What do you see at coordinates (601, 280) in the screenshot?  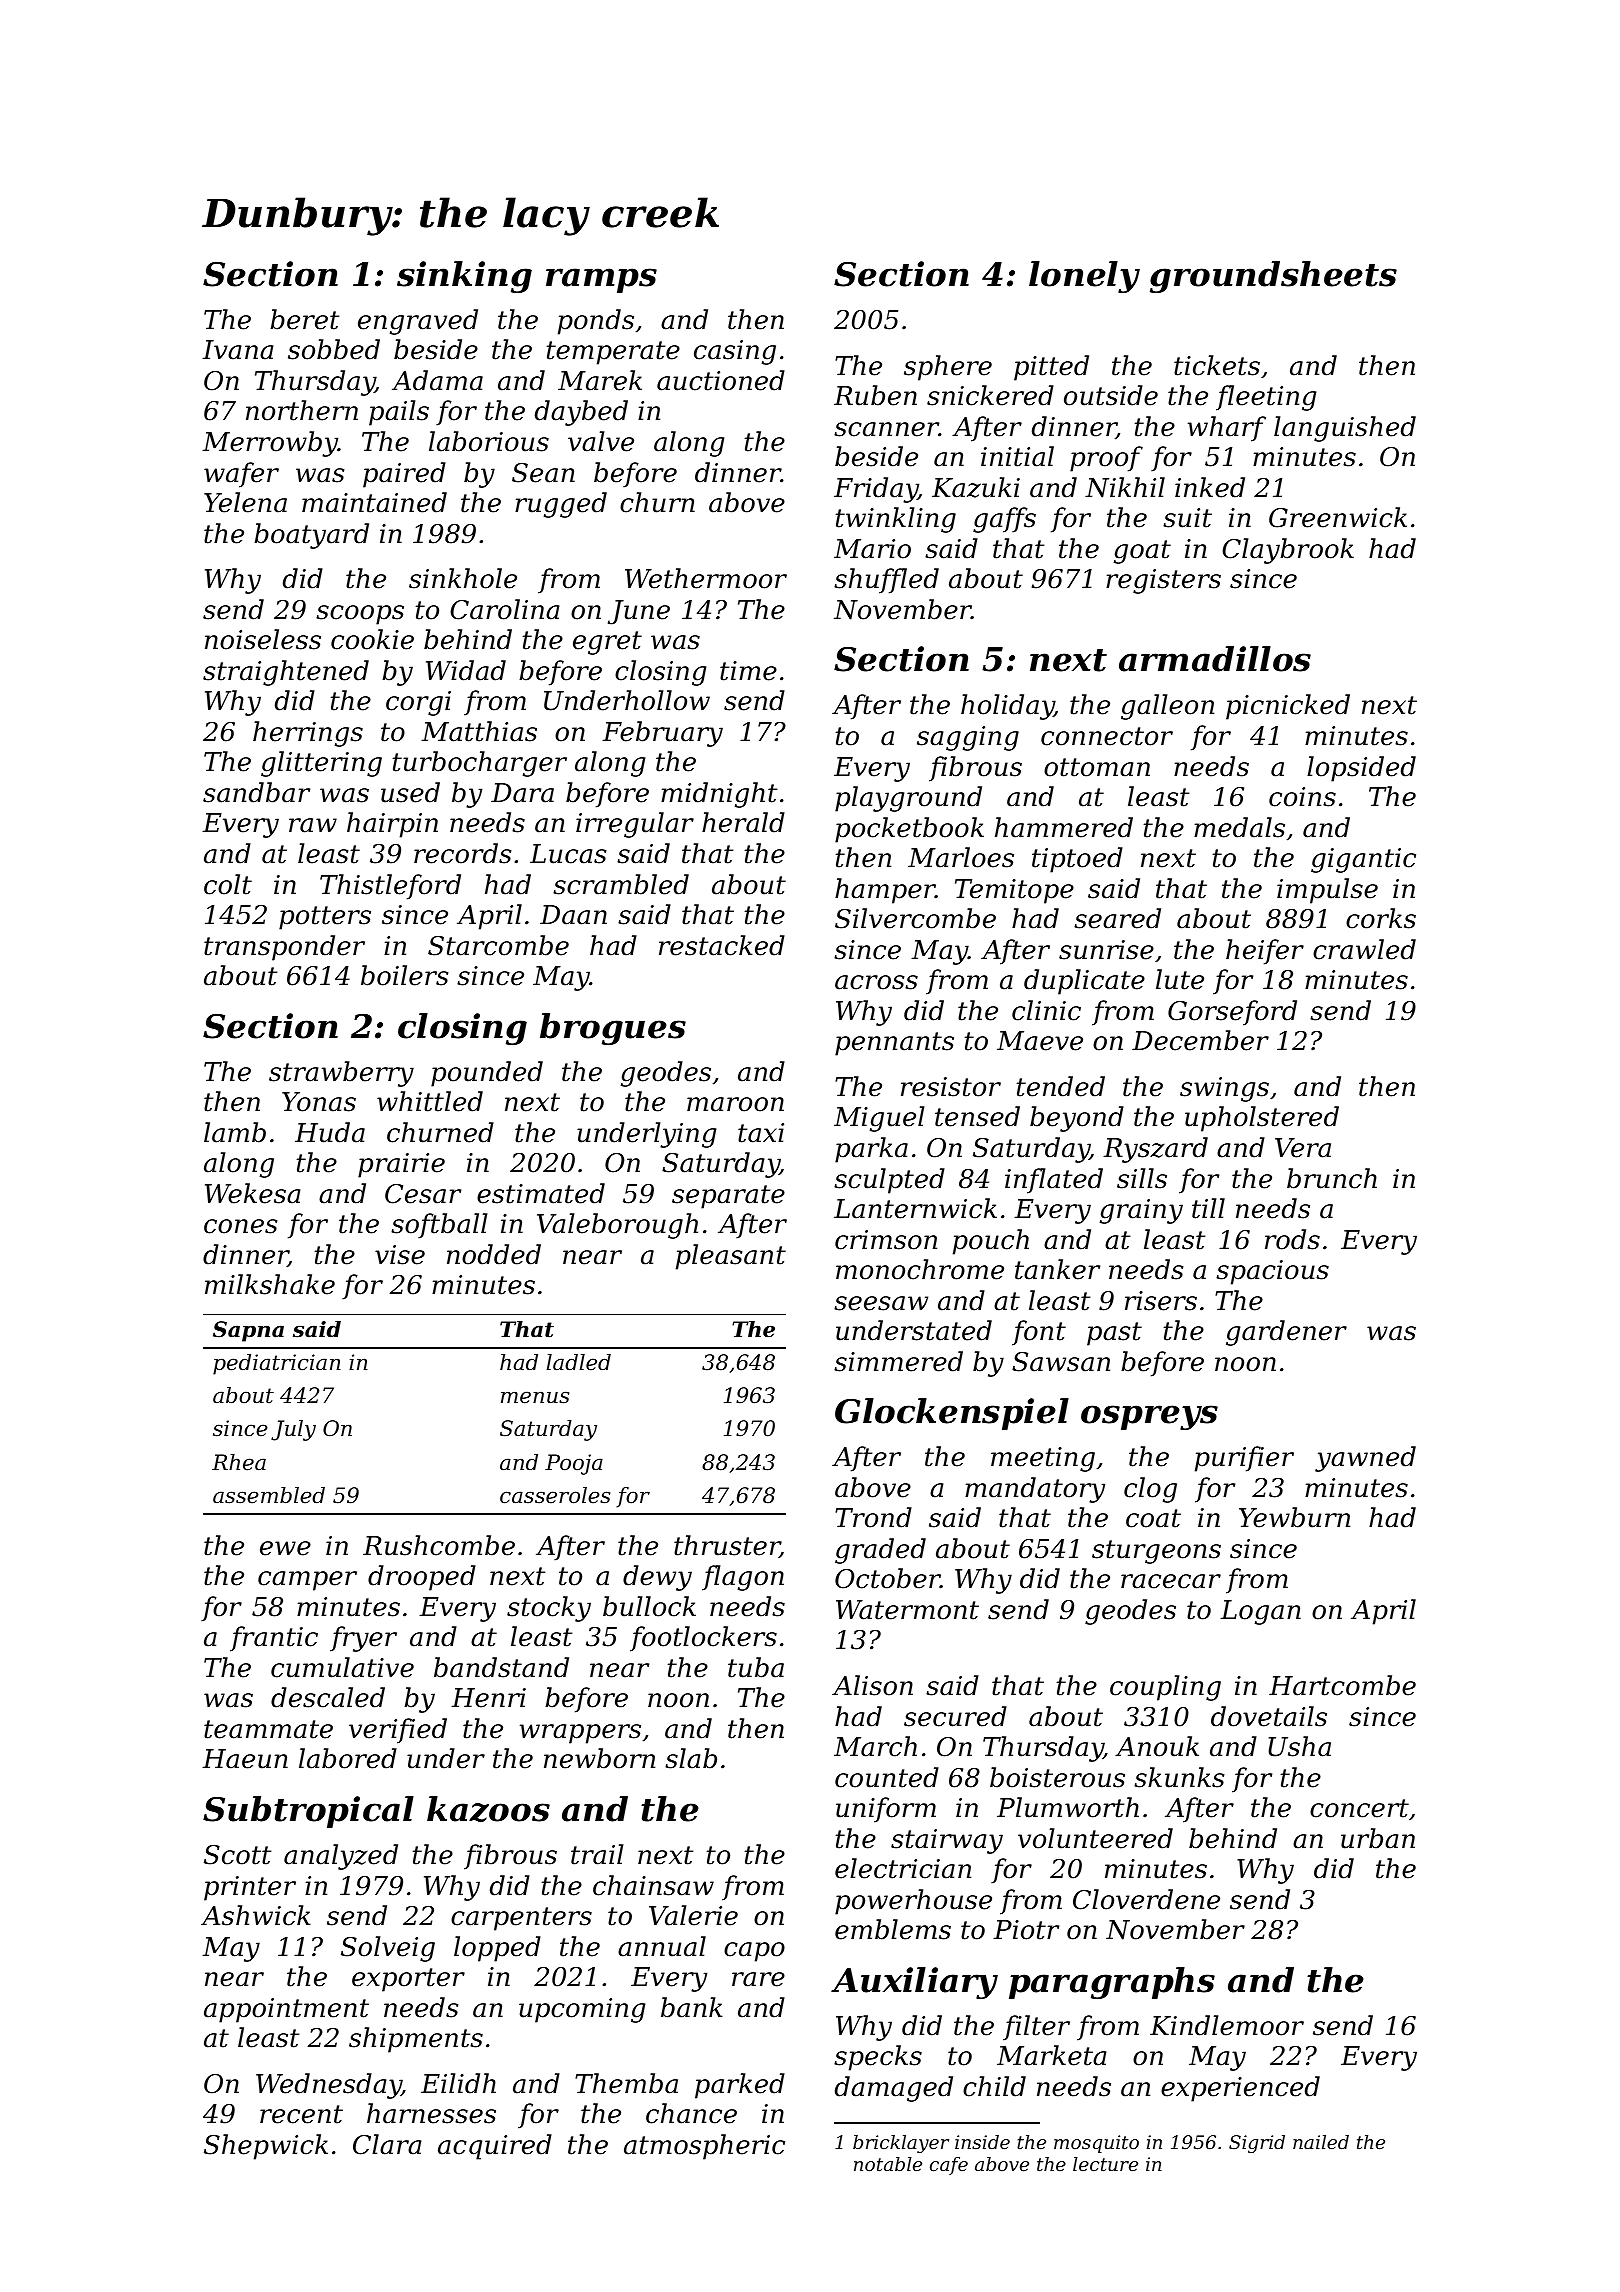 I see `ramps` at bounding box center [601, 280].
